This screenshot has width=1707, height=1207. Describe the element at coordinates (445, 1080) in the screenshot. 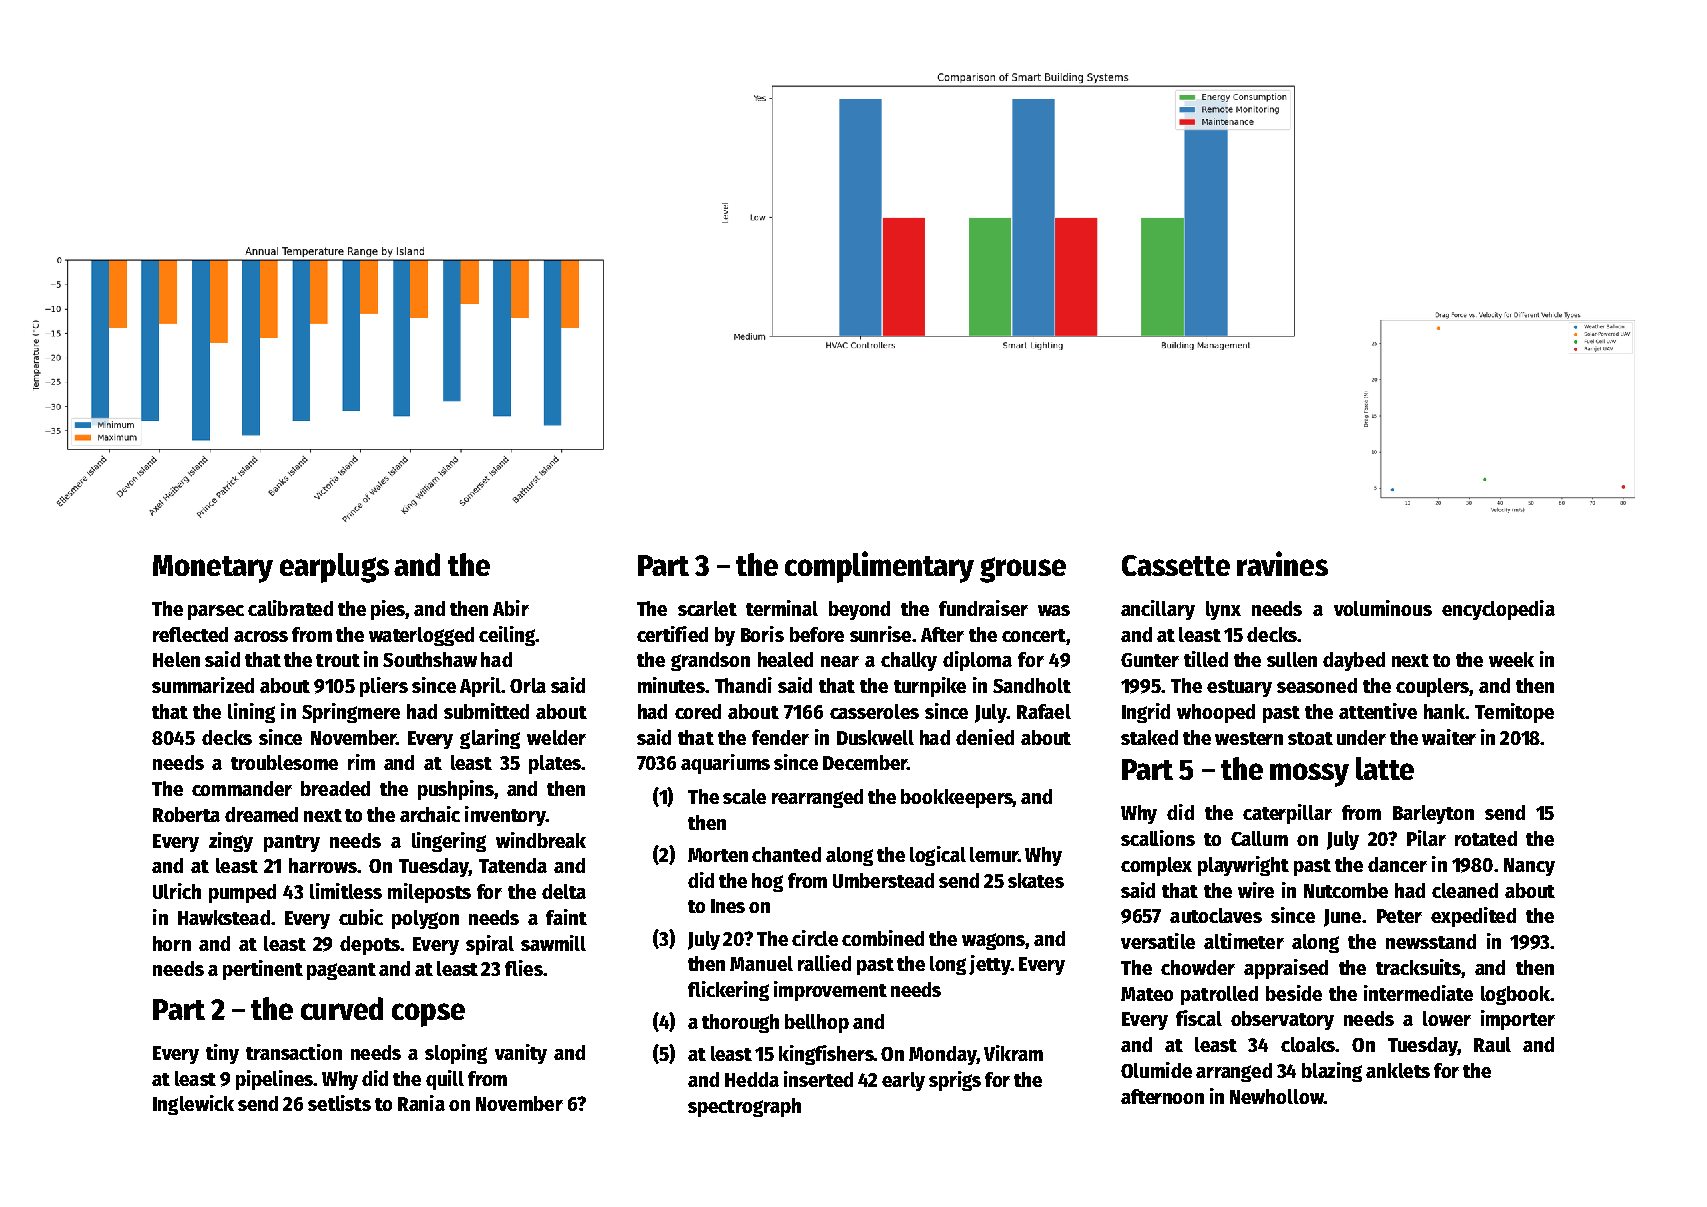

I see `quill` at that location.
